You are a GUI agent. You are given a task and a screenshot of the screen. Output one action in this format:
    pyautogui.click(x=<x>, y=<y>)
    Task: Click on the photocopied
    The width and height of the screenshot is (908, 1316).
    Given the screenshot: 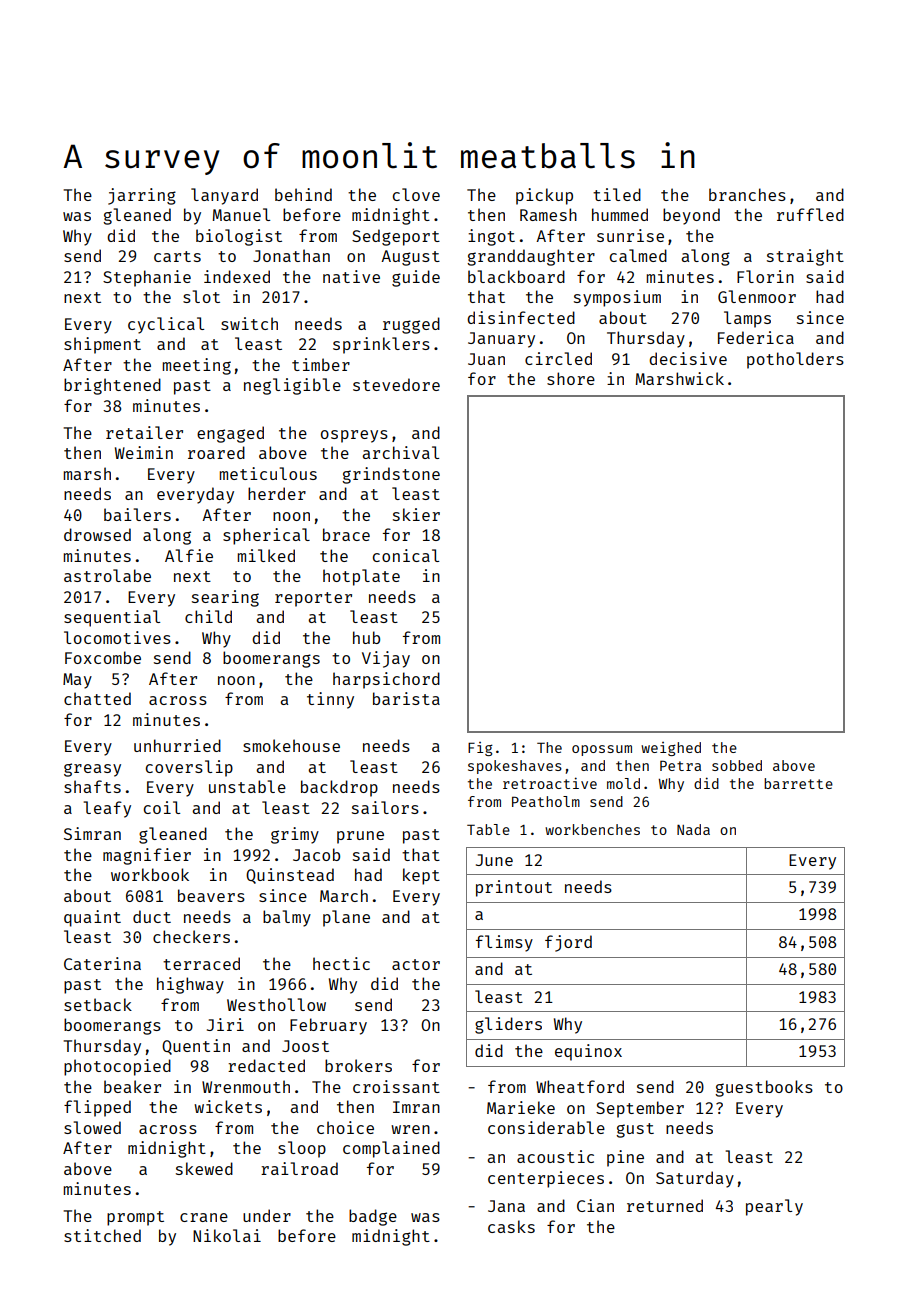 What is the action you would take?
    pyautogui.click(x=117, y=1067)
